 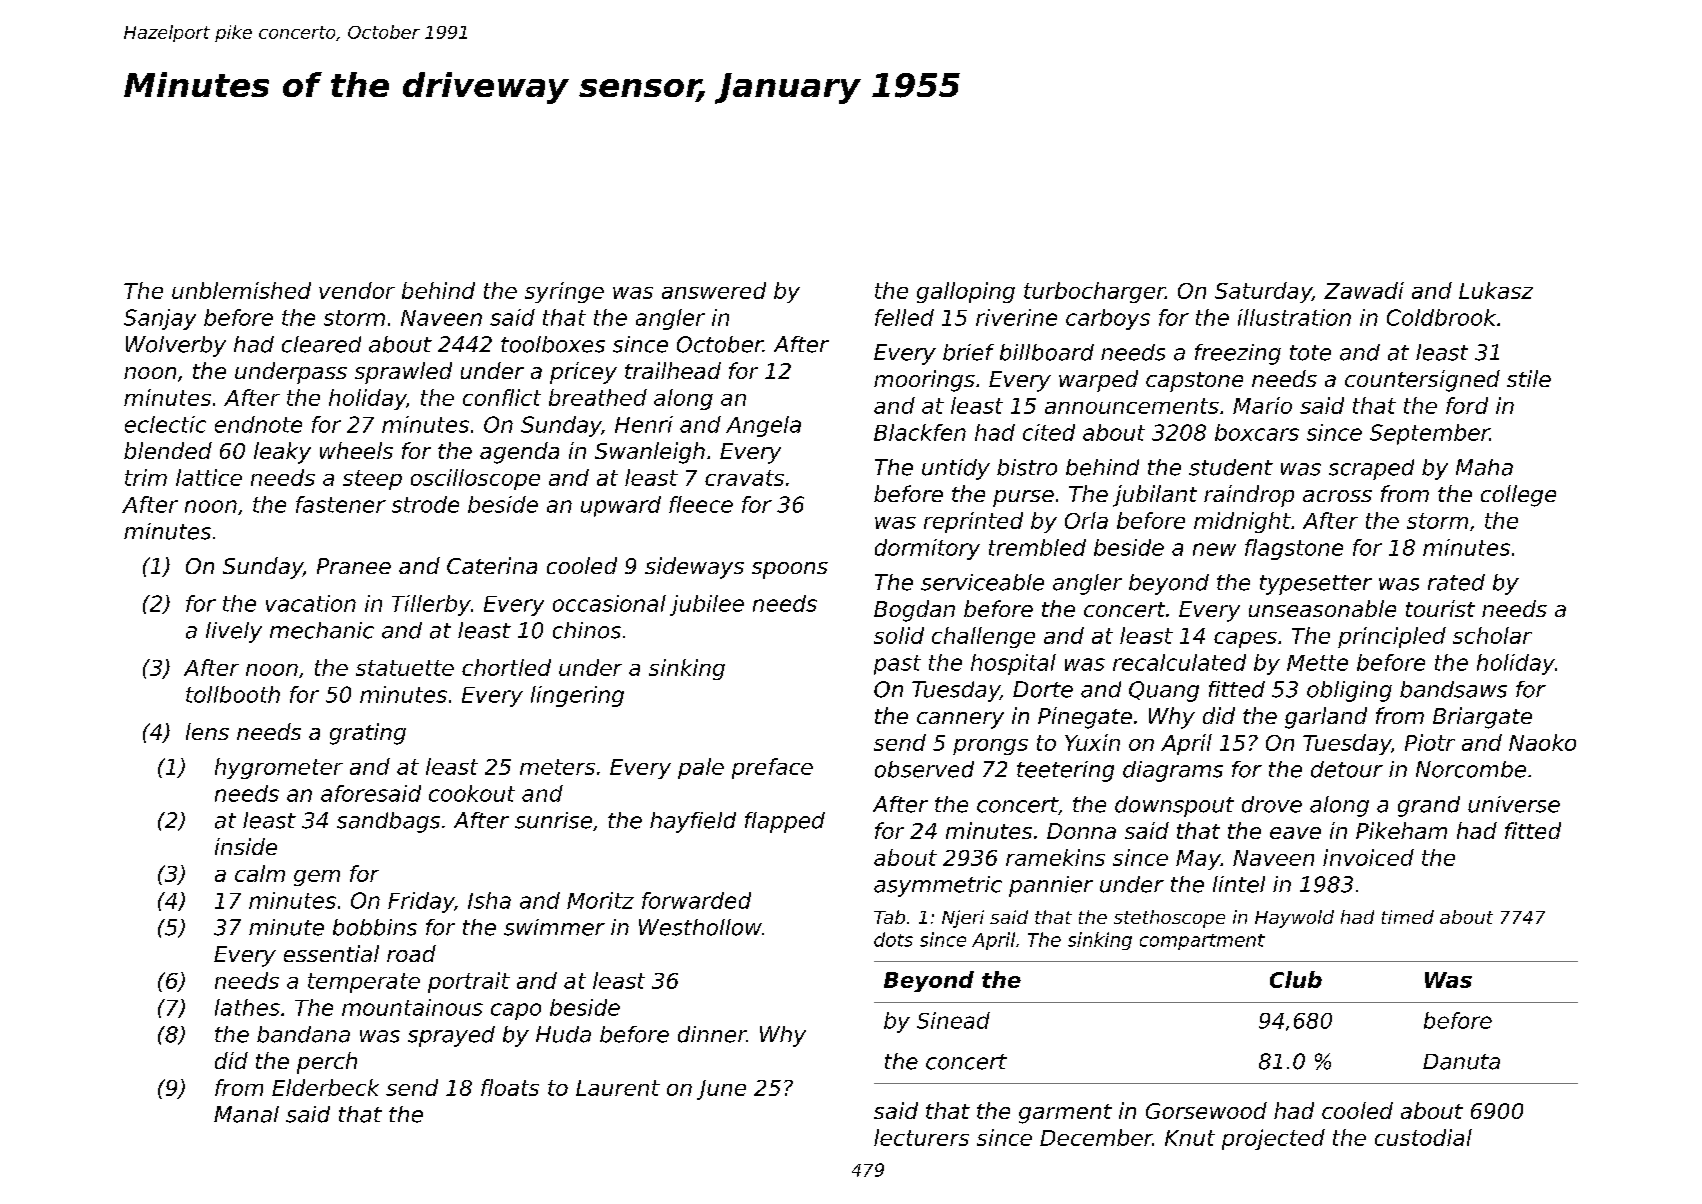 I want to click on dinner, so click(x=712, y=1034).
